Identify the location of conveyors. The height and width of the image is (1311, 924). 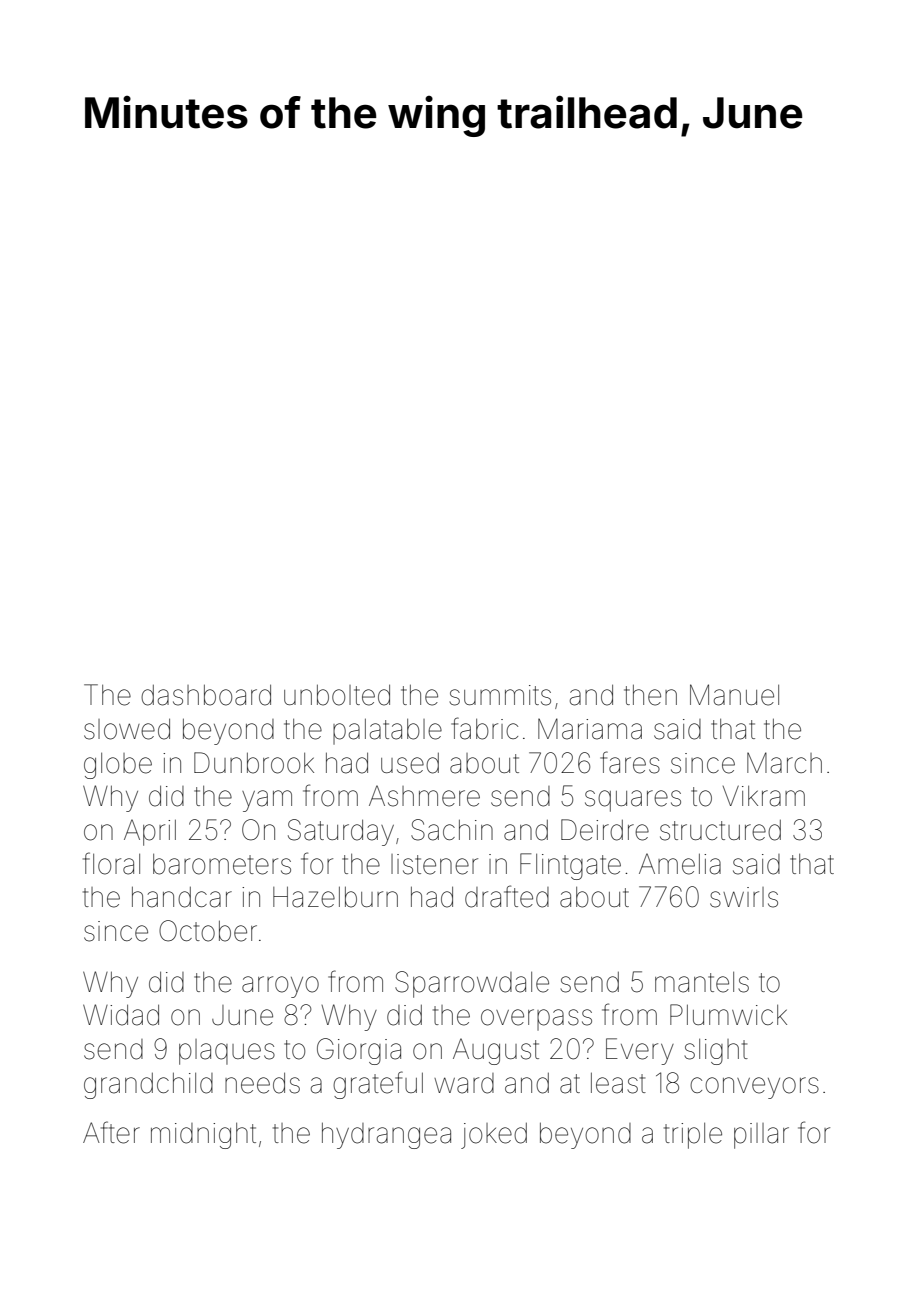
(754, 1088).
